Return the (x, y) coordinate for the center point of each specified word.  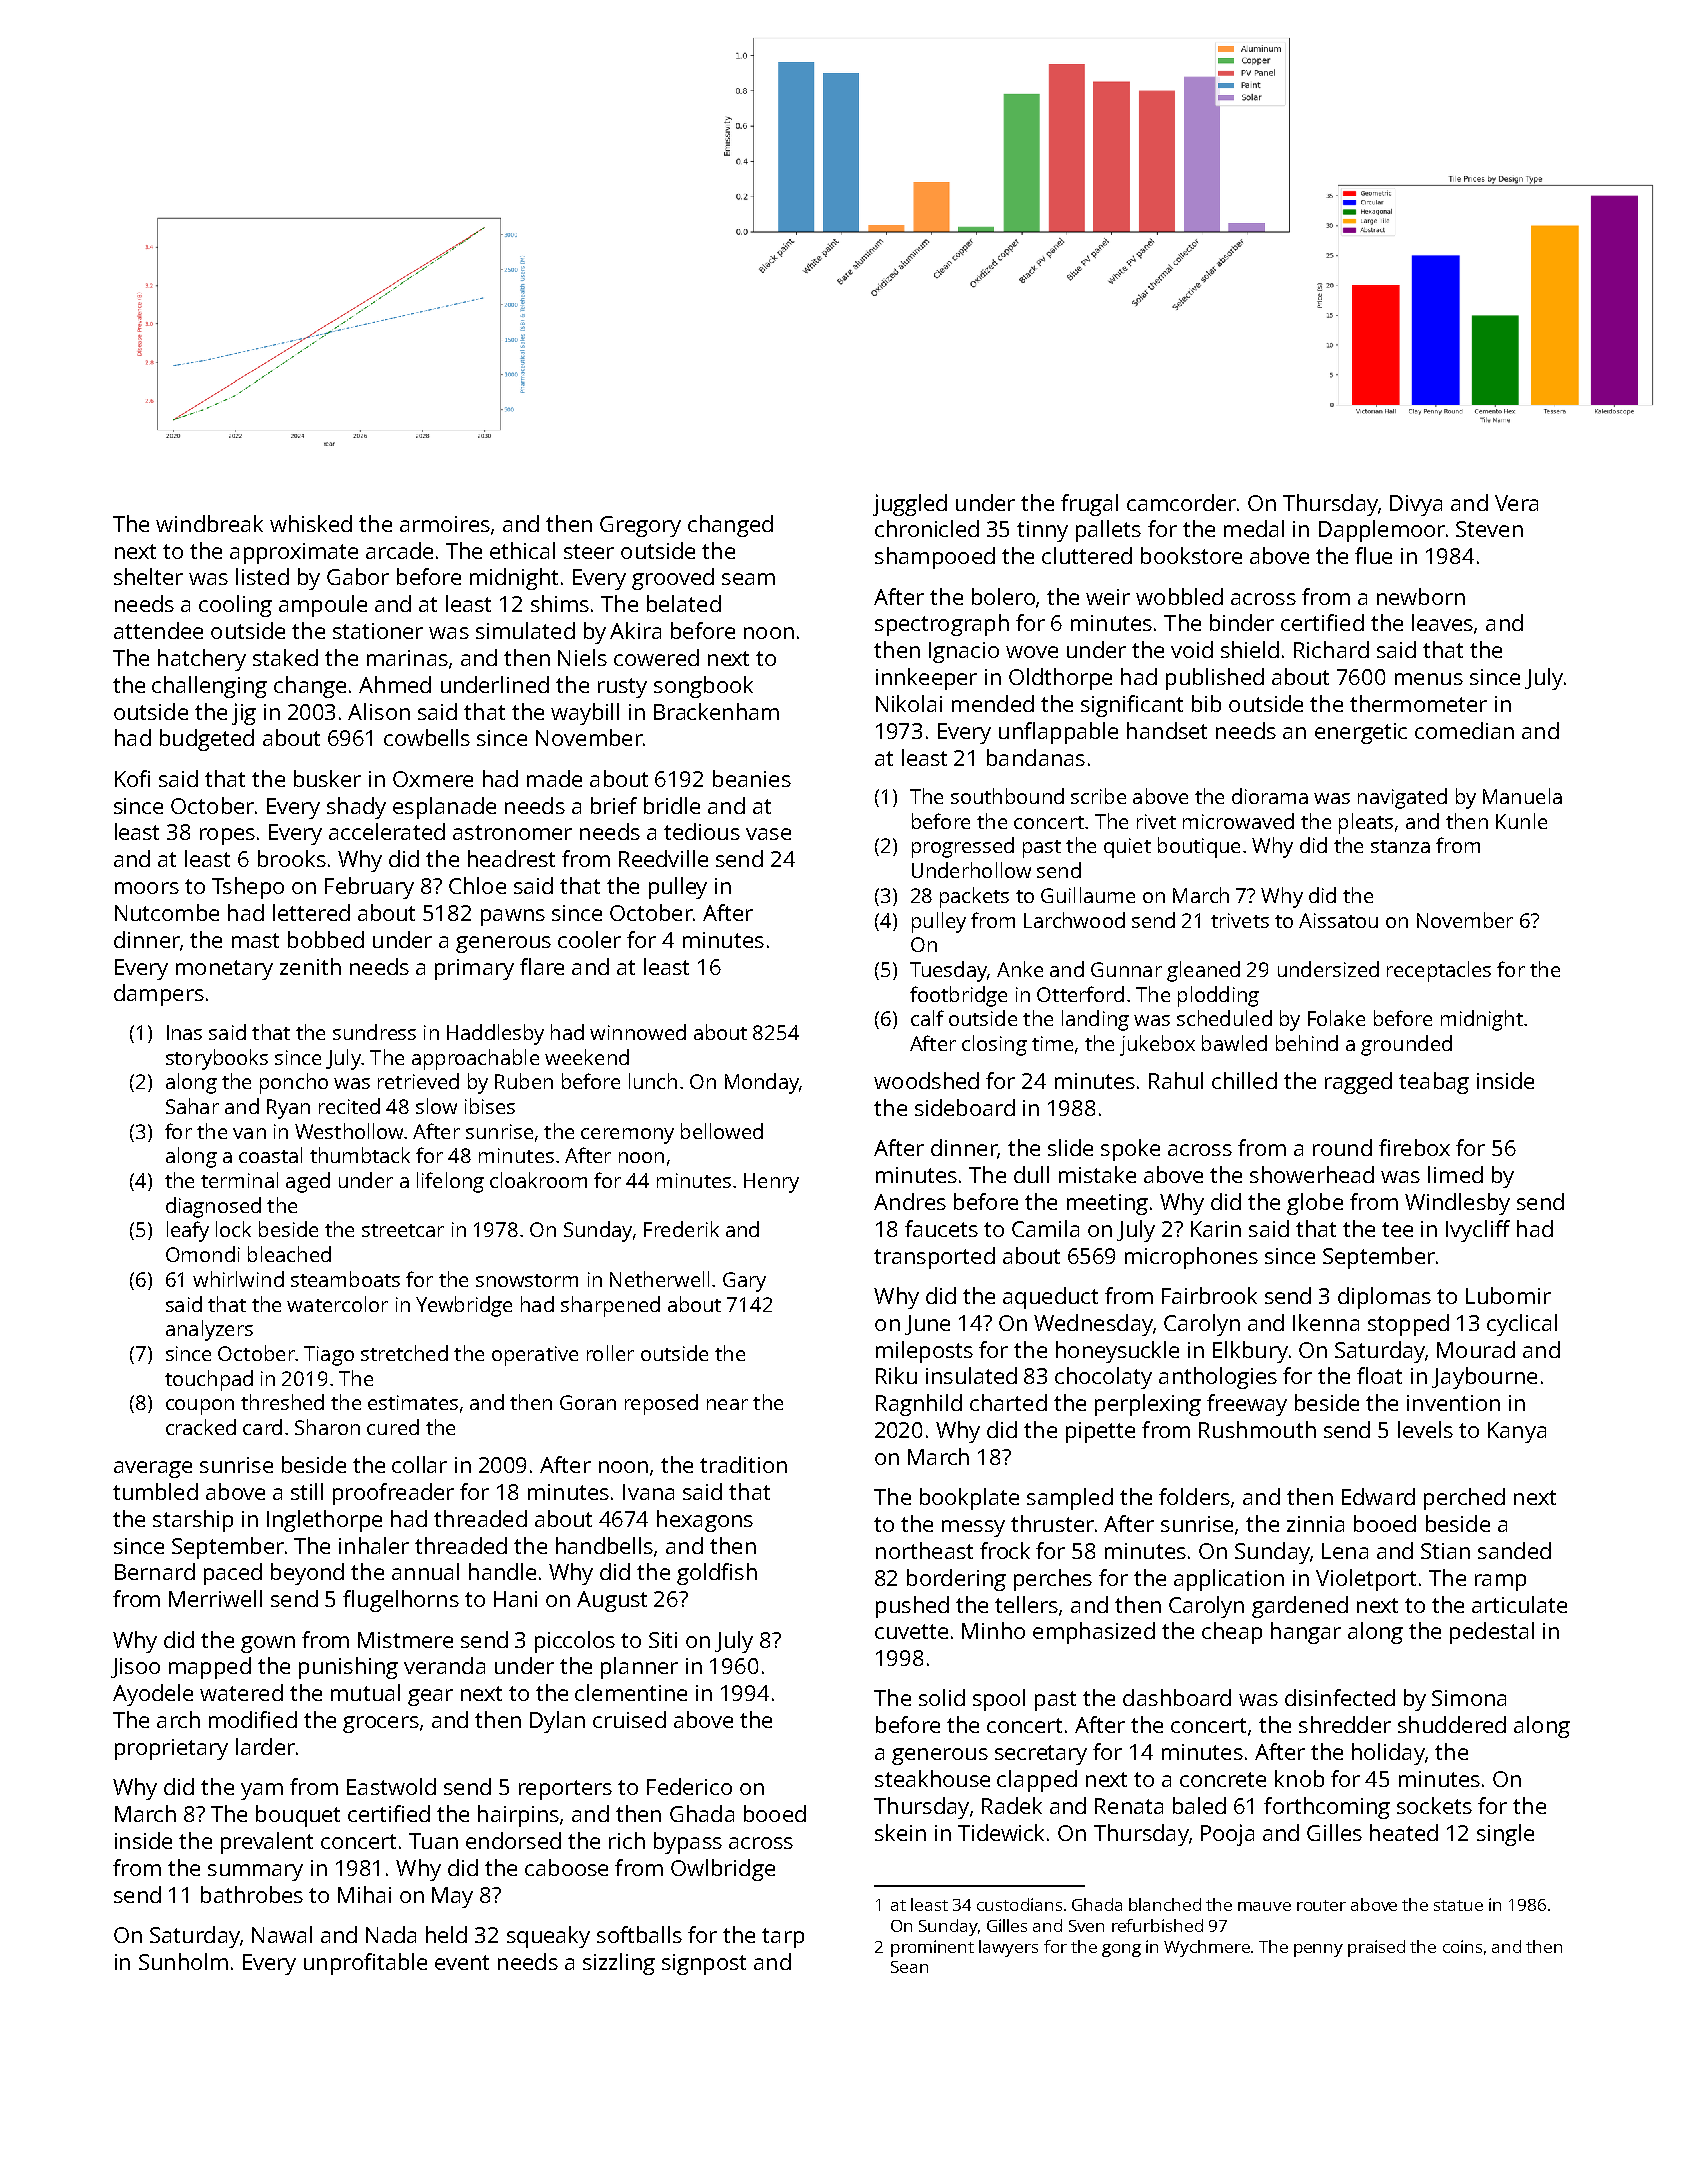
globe (1315, 1204)
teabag (1434, 1083)
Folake (1336, 1018)
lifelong (450, 1182)
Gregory (640, 526)
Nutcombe (167, 912)
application (1229, 1580)
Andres (910, 1201)
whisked (311, 523)
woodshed (926, 1080)
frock (1005, 1550)
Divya (1416, 505)
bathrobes (252, 1894)
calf (927, 1018)
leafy (188, 1231)
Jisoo (135, 1668)
